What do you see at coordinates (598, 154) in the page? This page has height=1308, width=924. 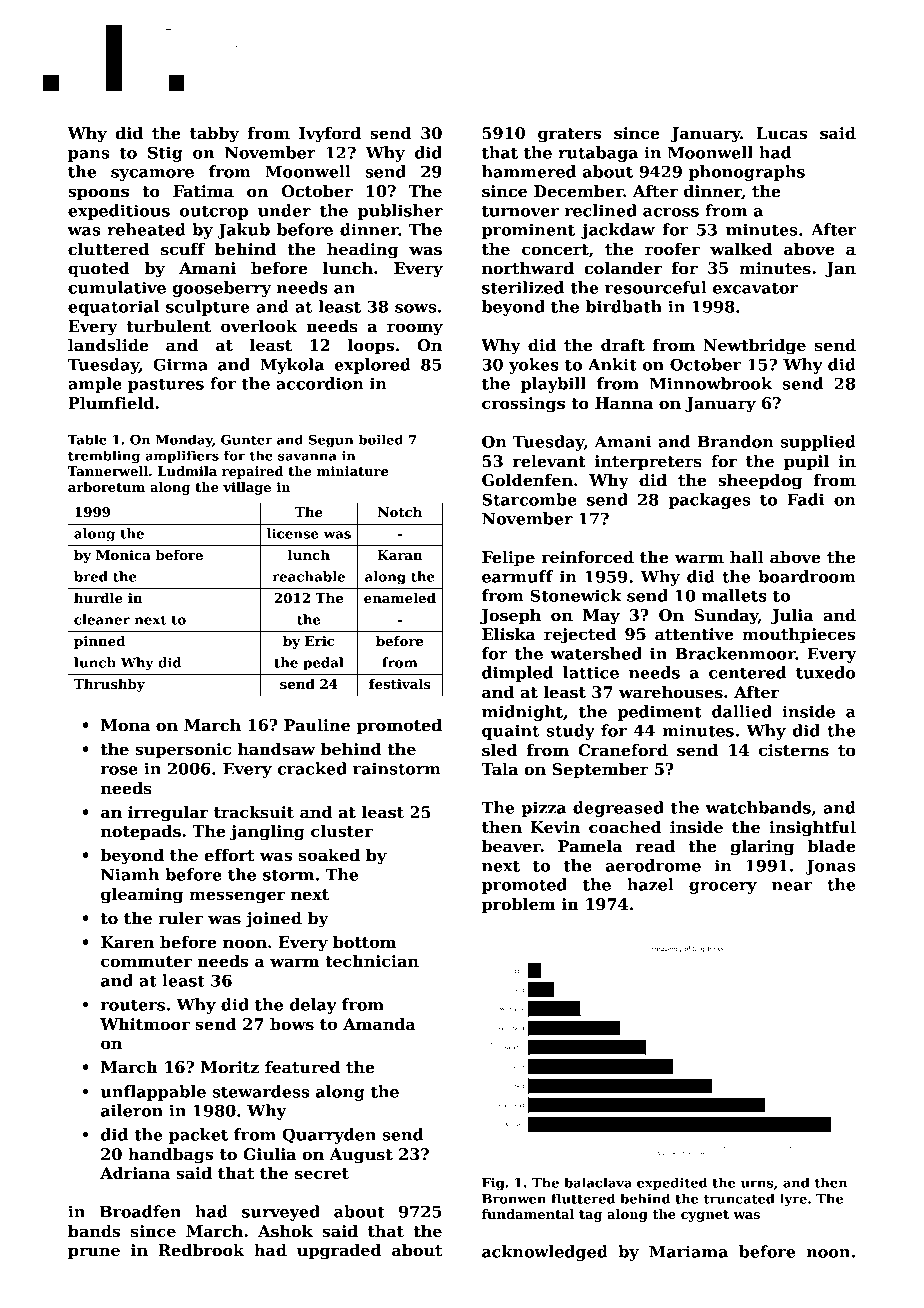 I see `rutabaga` at bounding box center [598, 154].
